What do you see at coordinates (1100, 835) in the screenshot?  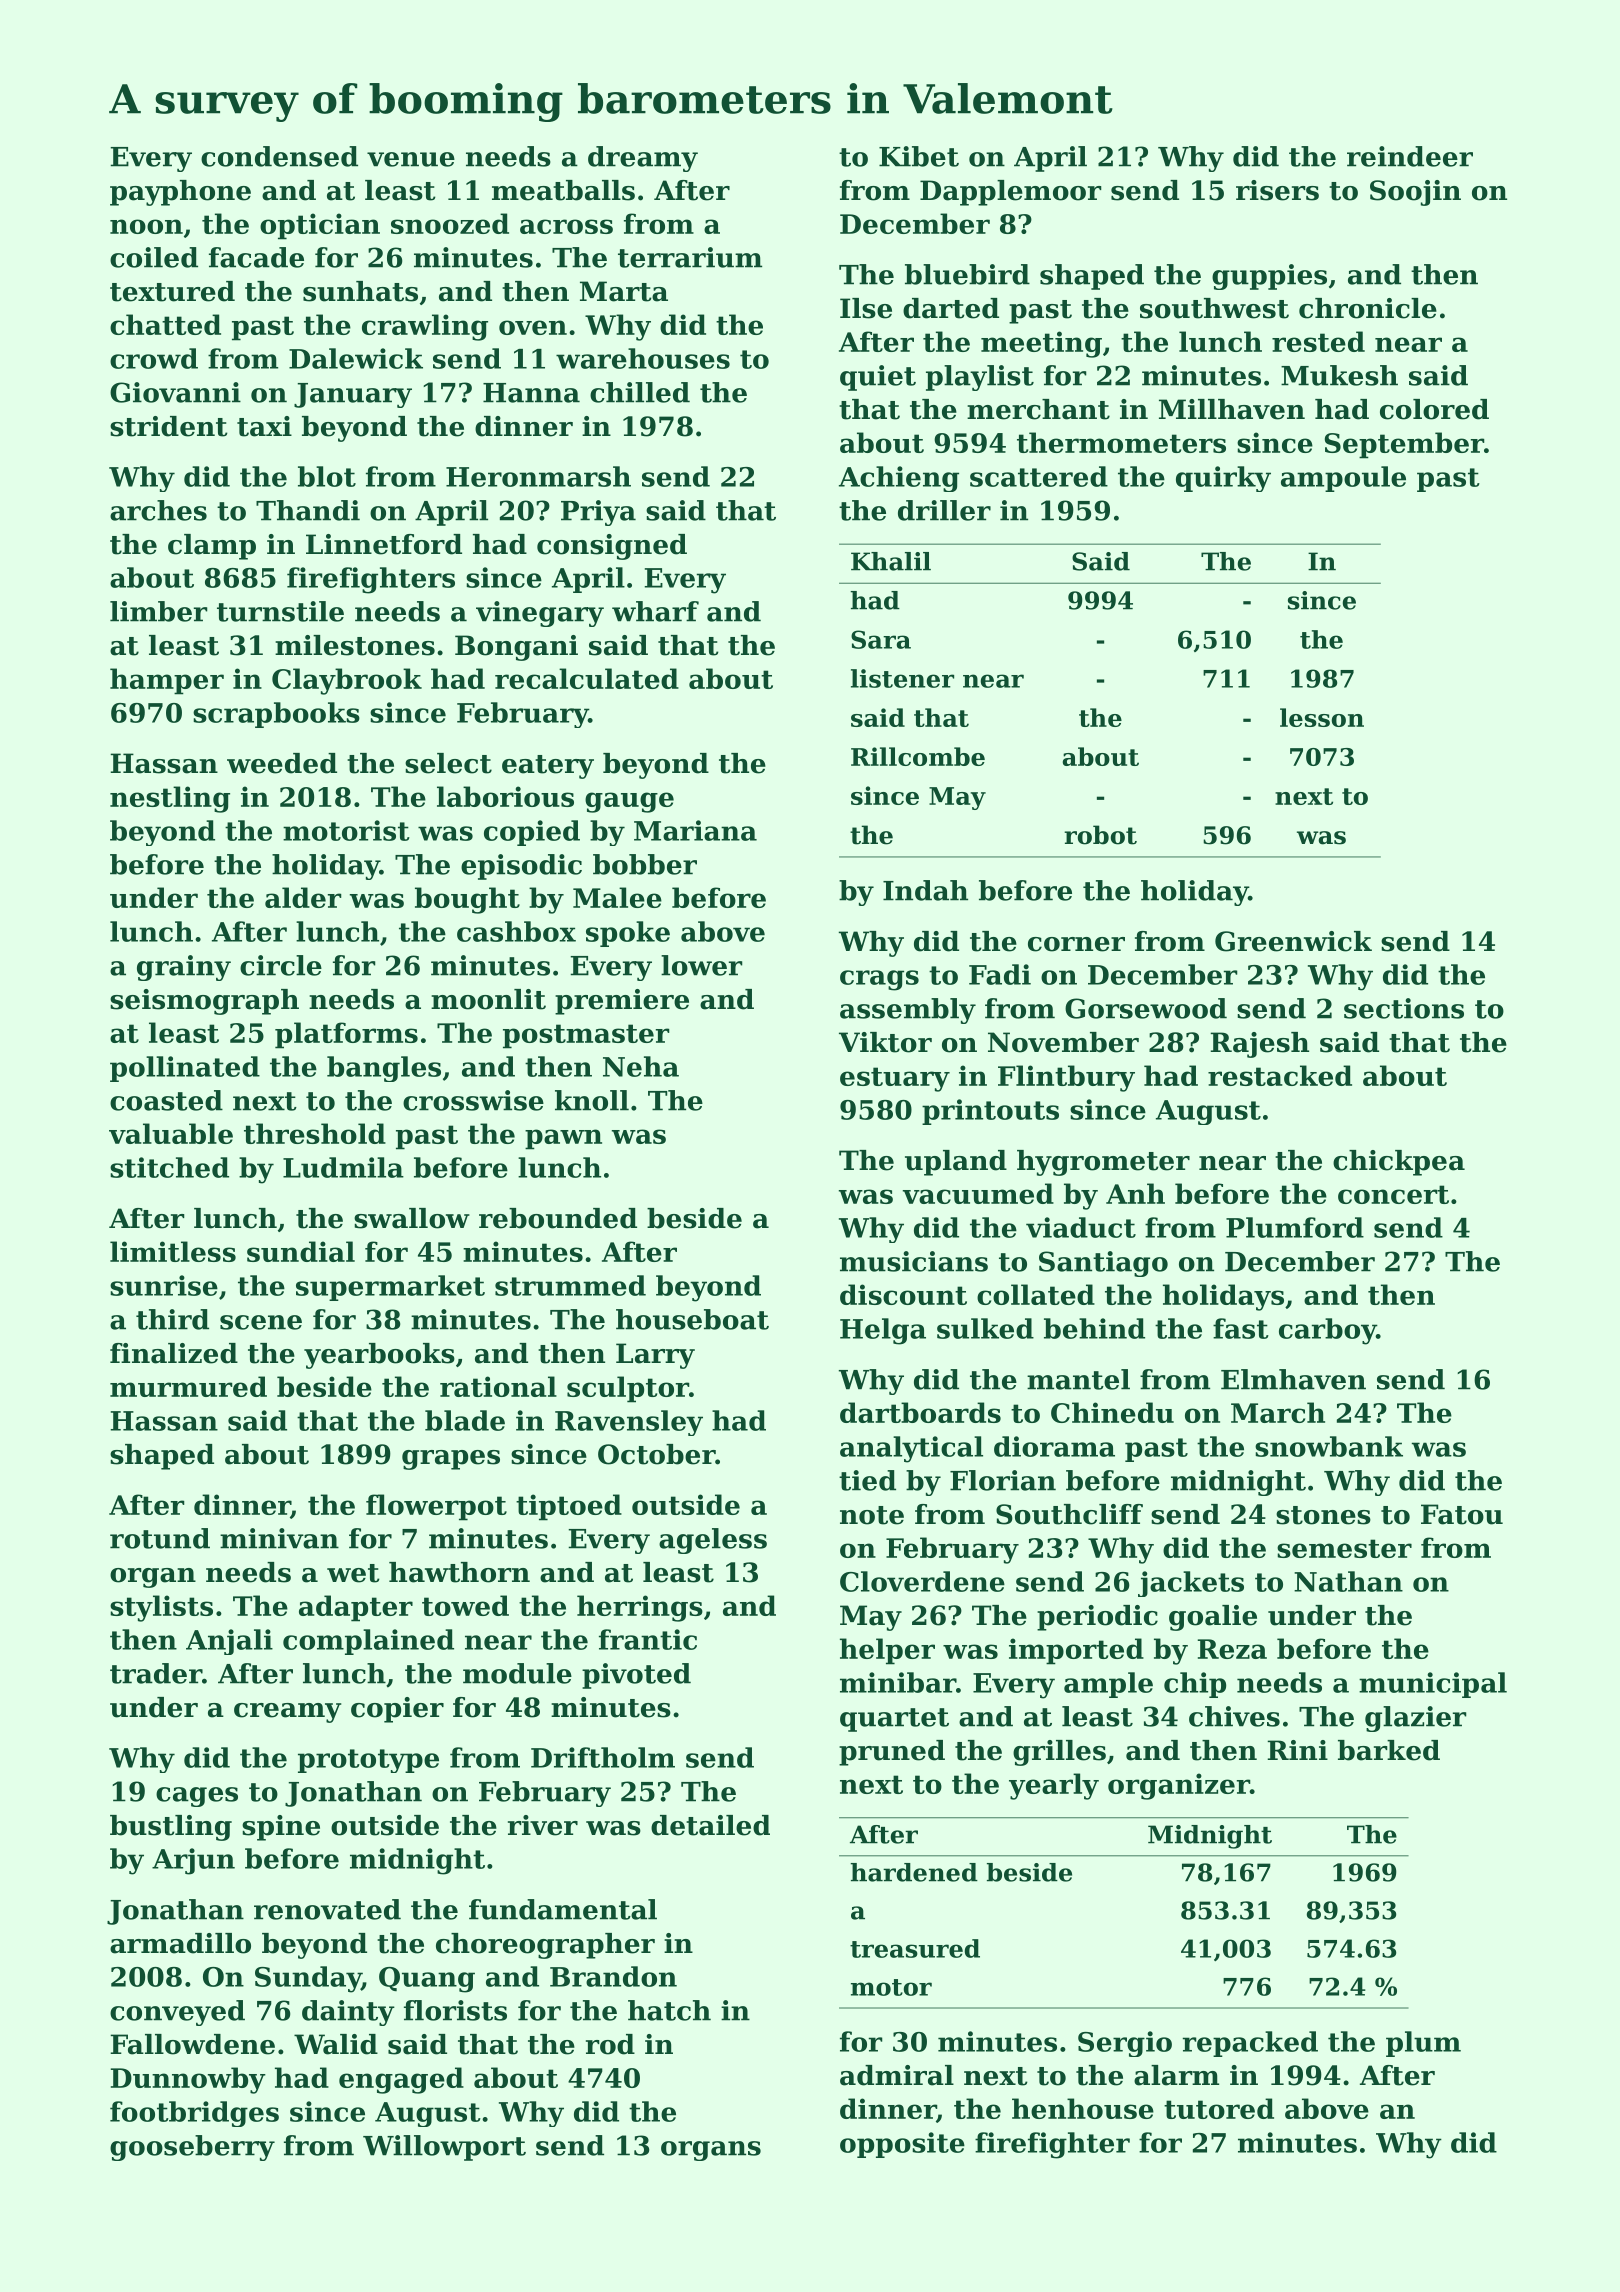 I see `robot` at bounding box center [1100, 835].
